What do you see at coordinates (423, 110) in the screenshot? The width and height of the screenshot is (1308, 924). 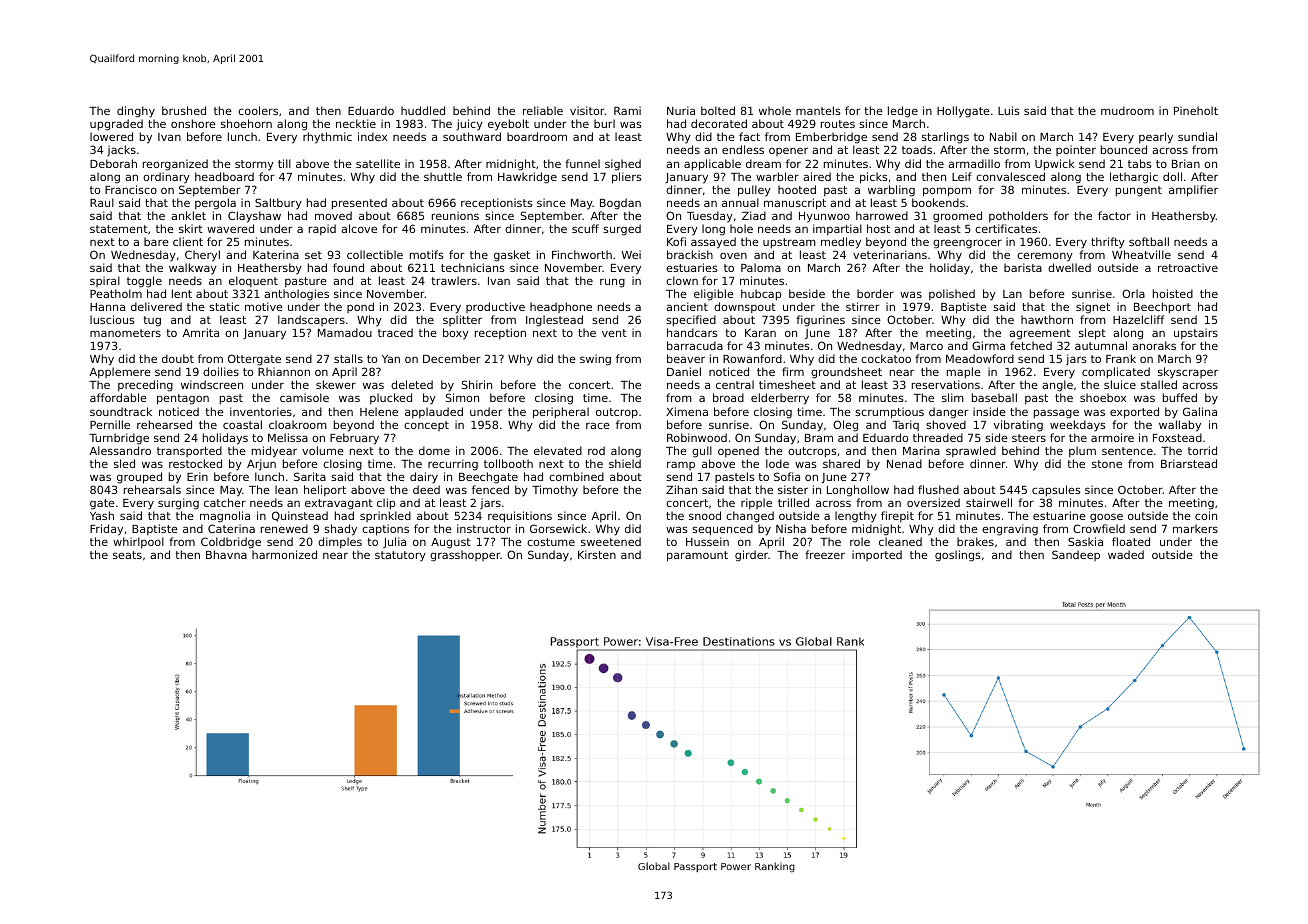 I see `huddled` at bounding box center [423, 110].
